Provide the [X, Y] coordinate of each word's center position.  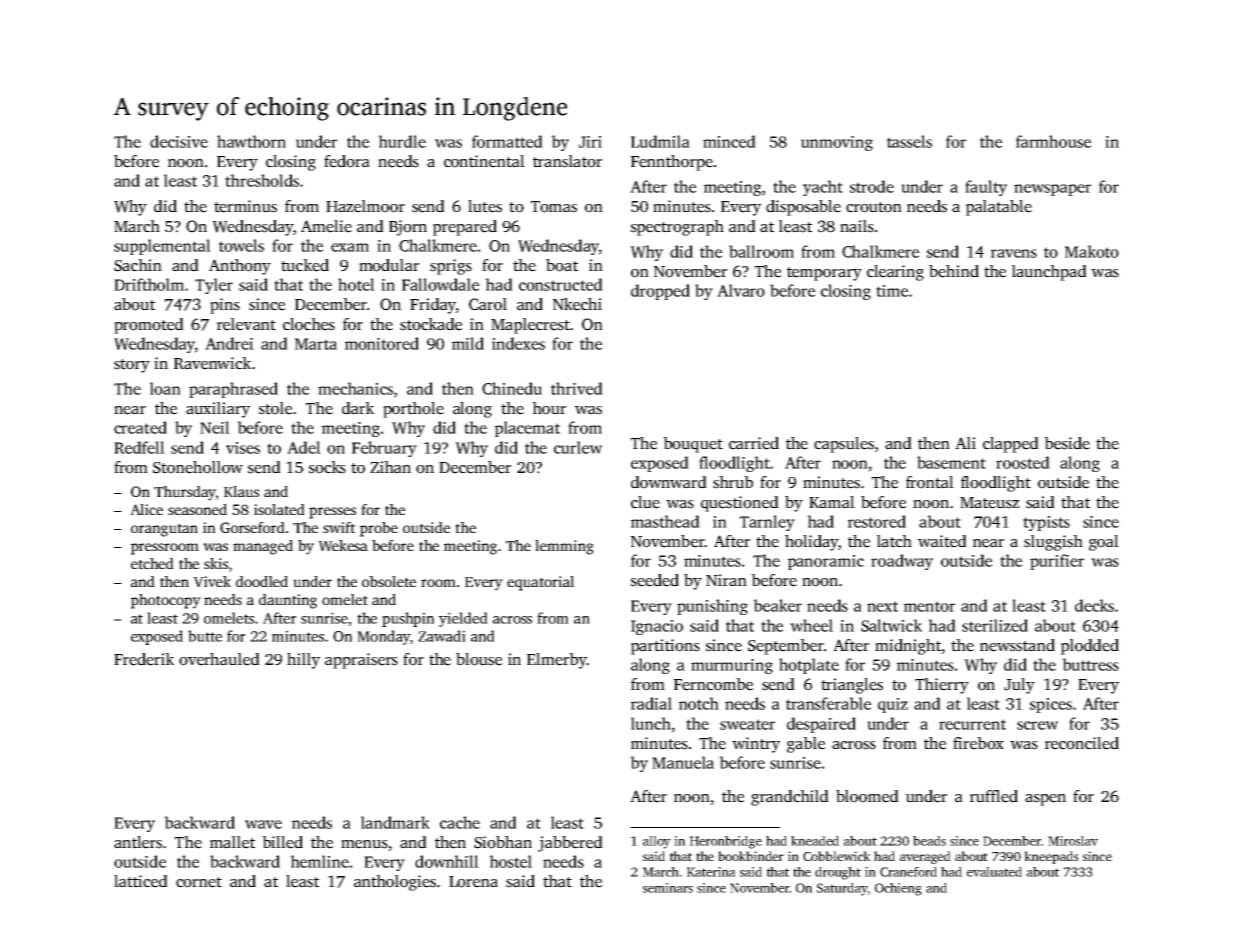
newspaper [1052, 190]
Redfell [139, 447]
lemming [564, 547]
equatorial [540, 583]
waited [942, 541]
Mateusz [989, 503]
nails [857, 226]
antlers [138, 842]
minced [729, 141]
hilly [303, 661]
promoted [149, 326]
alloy [657, 842]
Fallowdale [440, 284]
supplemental [162, 247]
